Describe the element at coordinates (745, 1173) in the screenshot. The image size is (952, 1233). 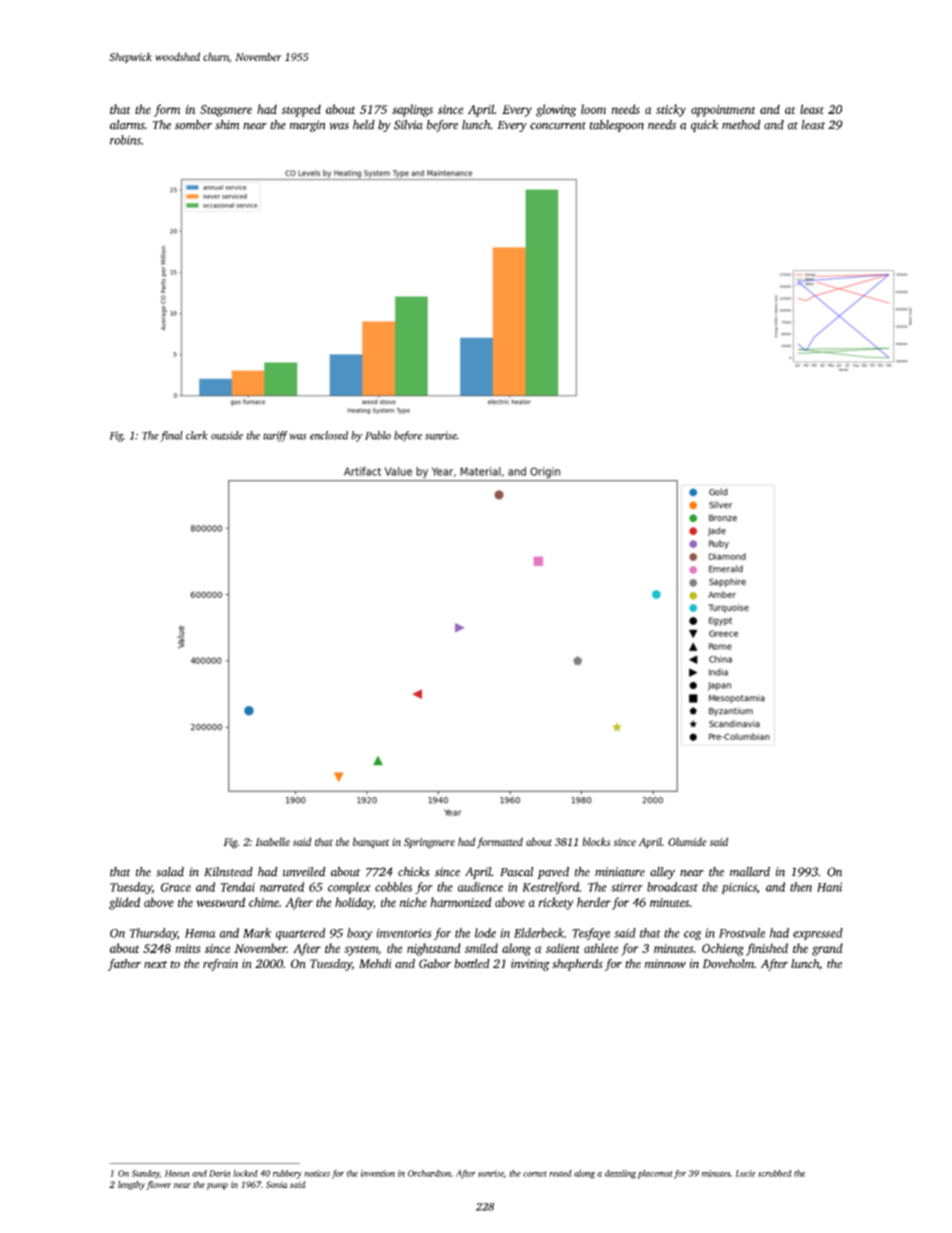
I see `Lucie` at that location.
